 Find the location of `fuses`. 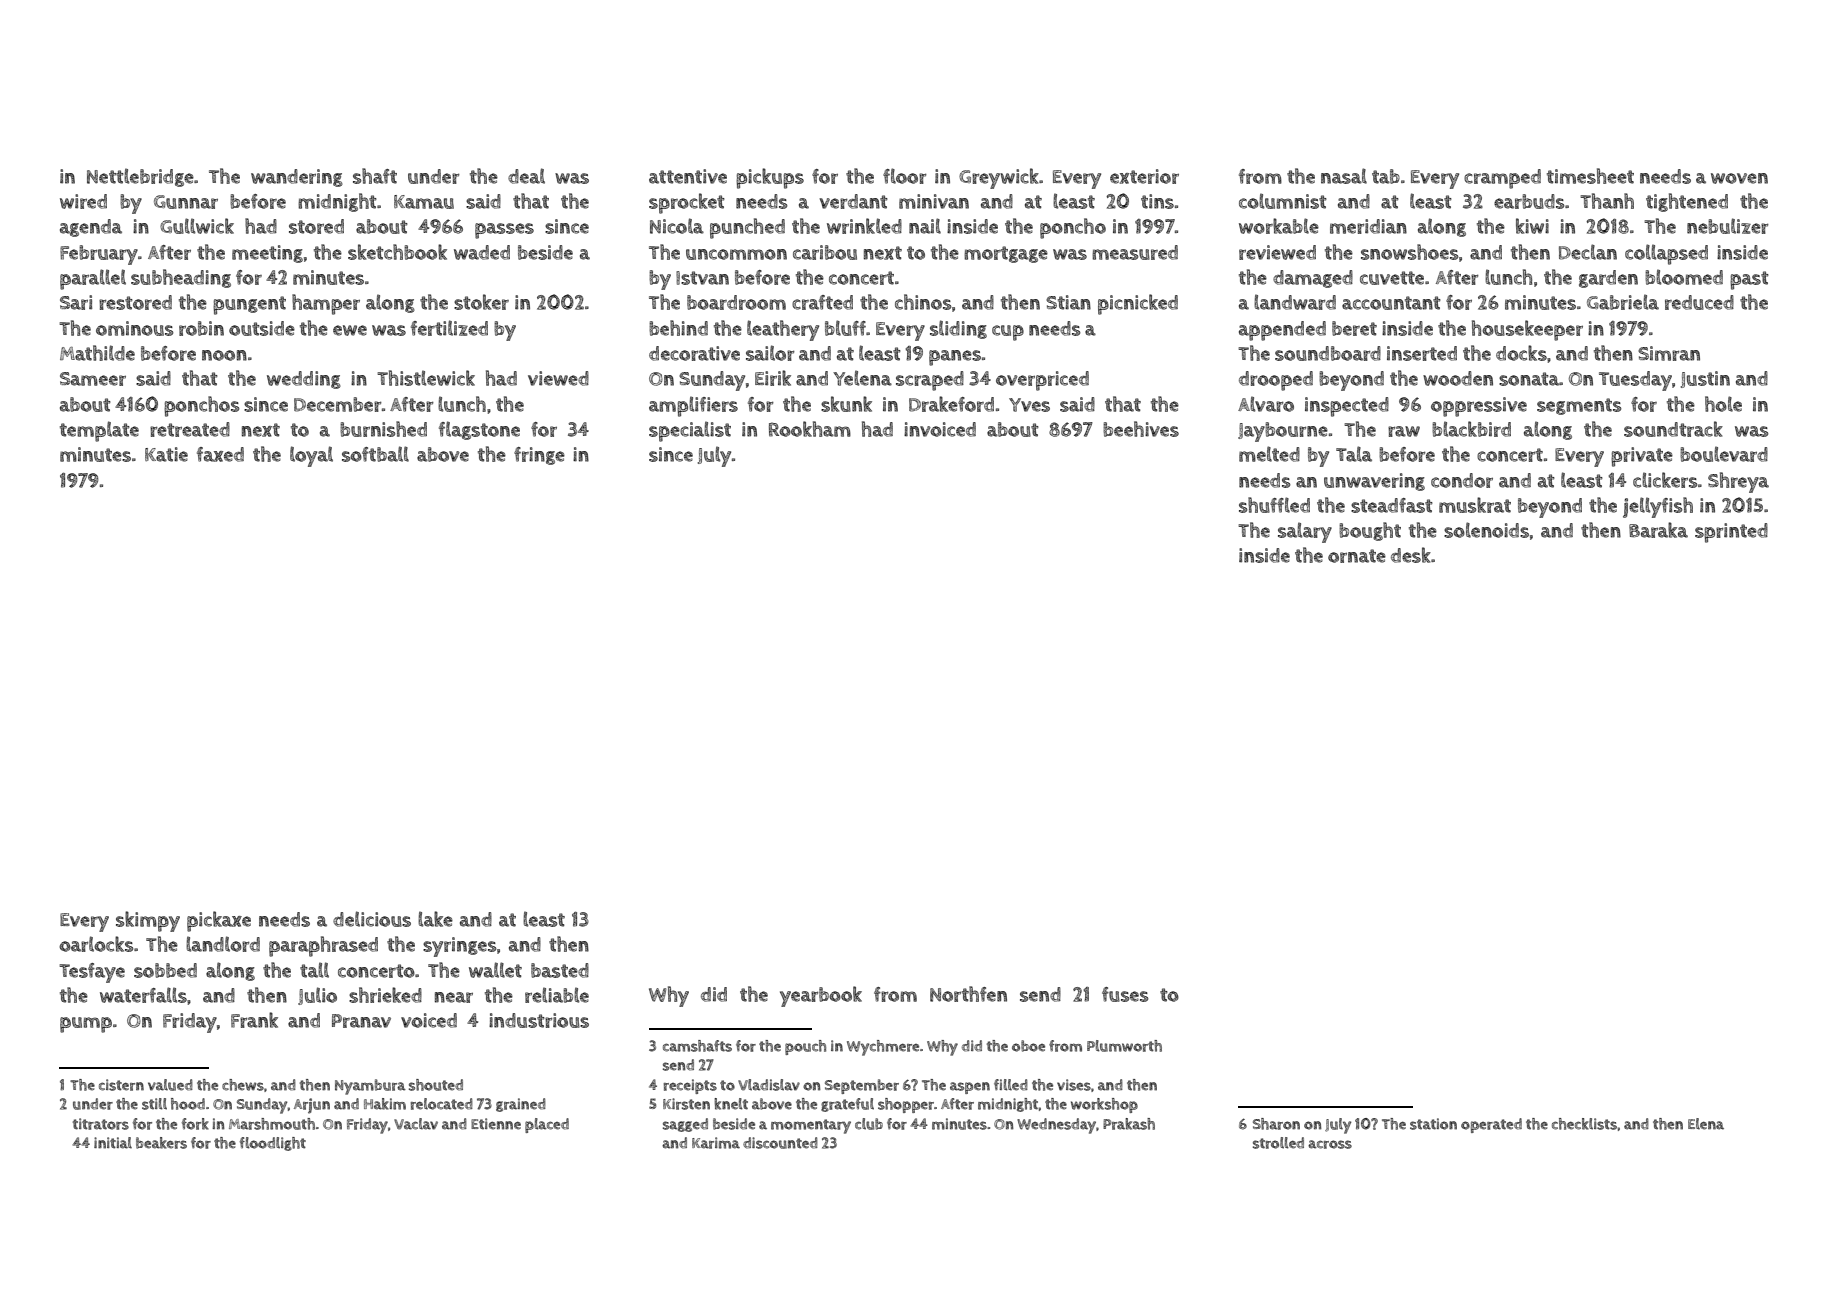

fuses is located at coordinates (1125, 994).
